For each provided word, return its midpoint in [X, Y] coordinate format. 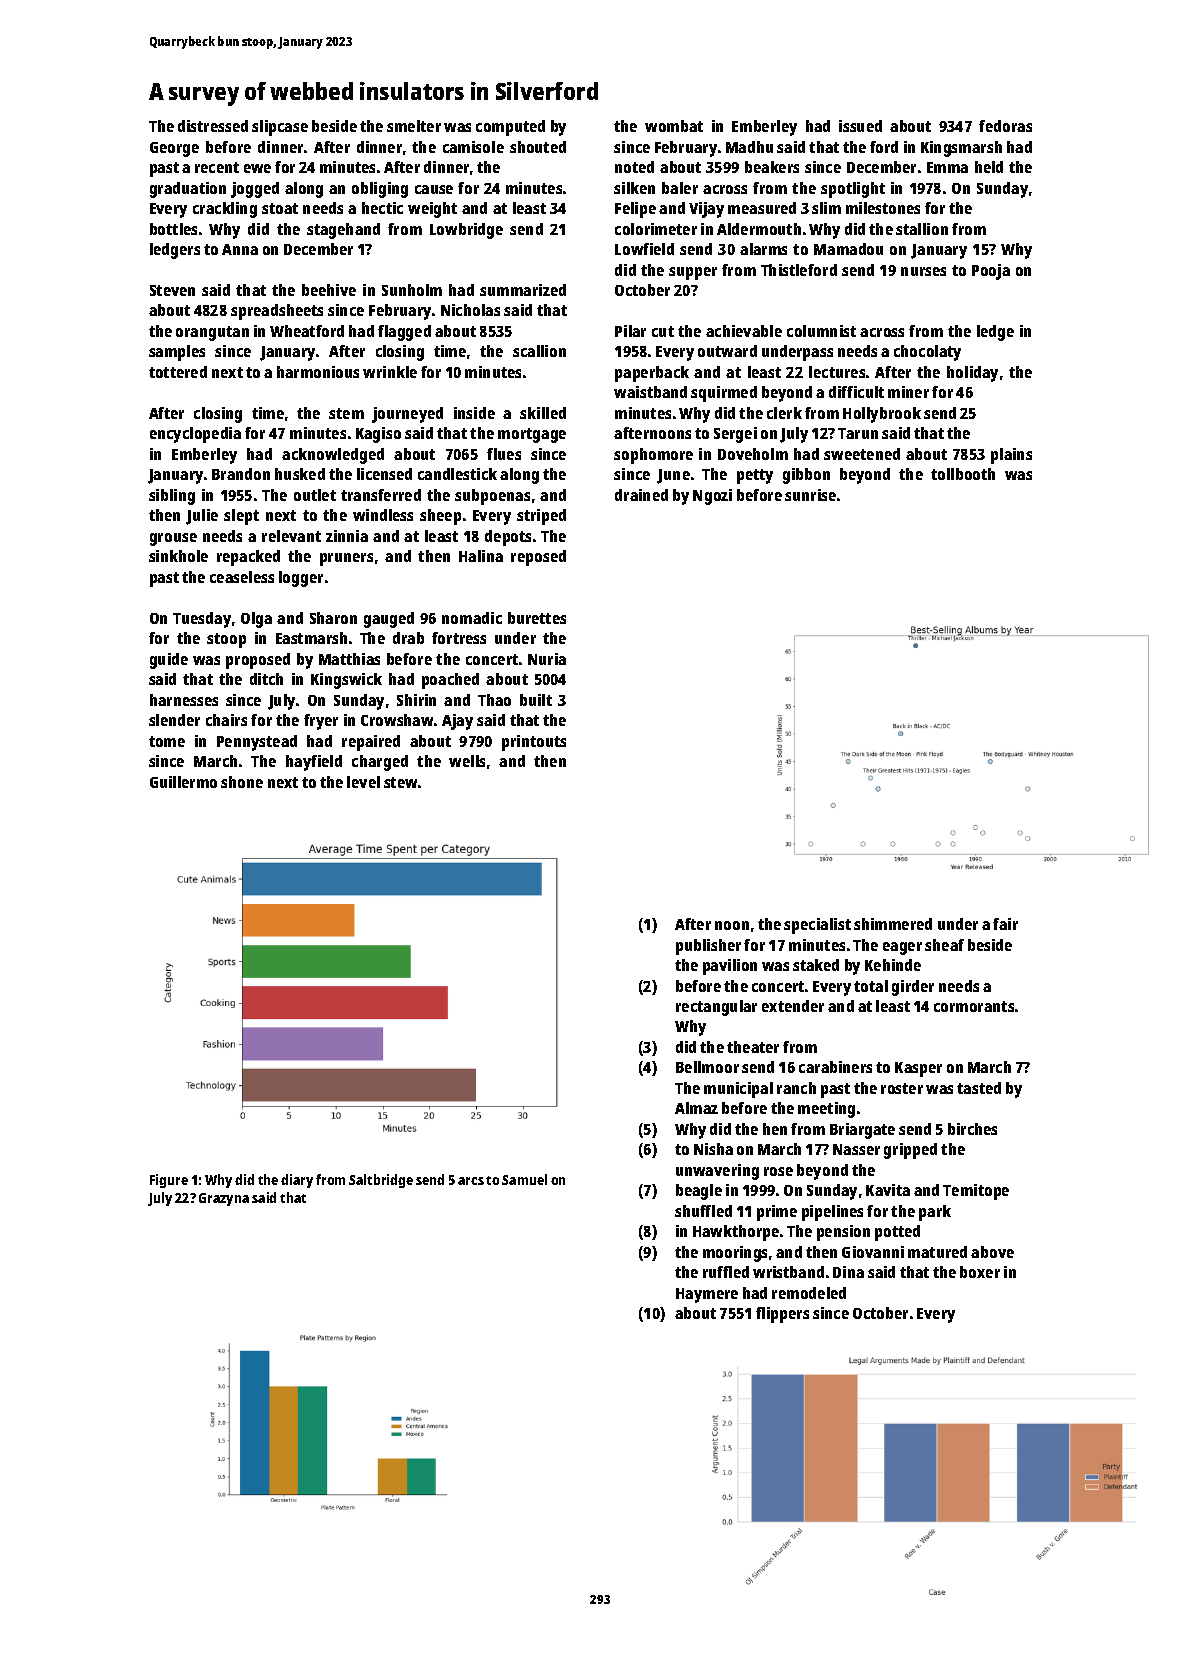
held [989, 167]
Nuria [547, 659]
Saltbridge [381, 1181]
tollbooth [963, 474]
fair [1005, 924]
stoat [280, 208]
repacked [248, 558]
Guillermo [183, 782]
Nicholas [470, 310]
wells [467, 761]
